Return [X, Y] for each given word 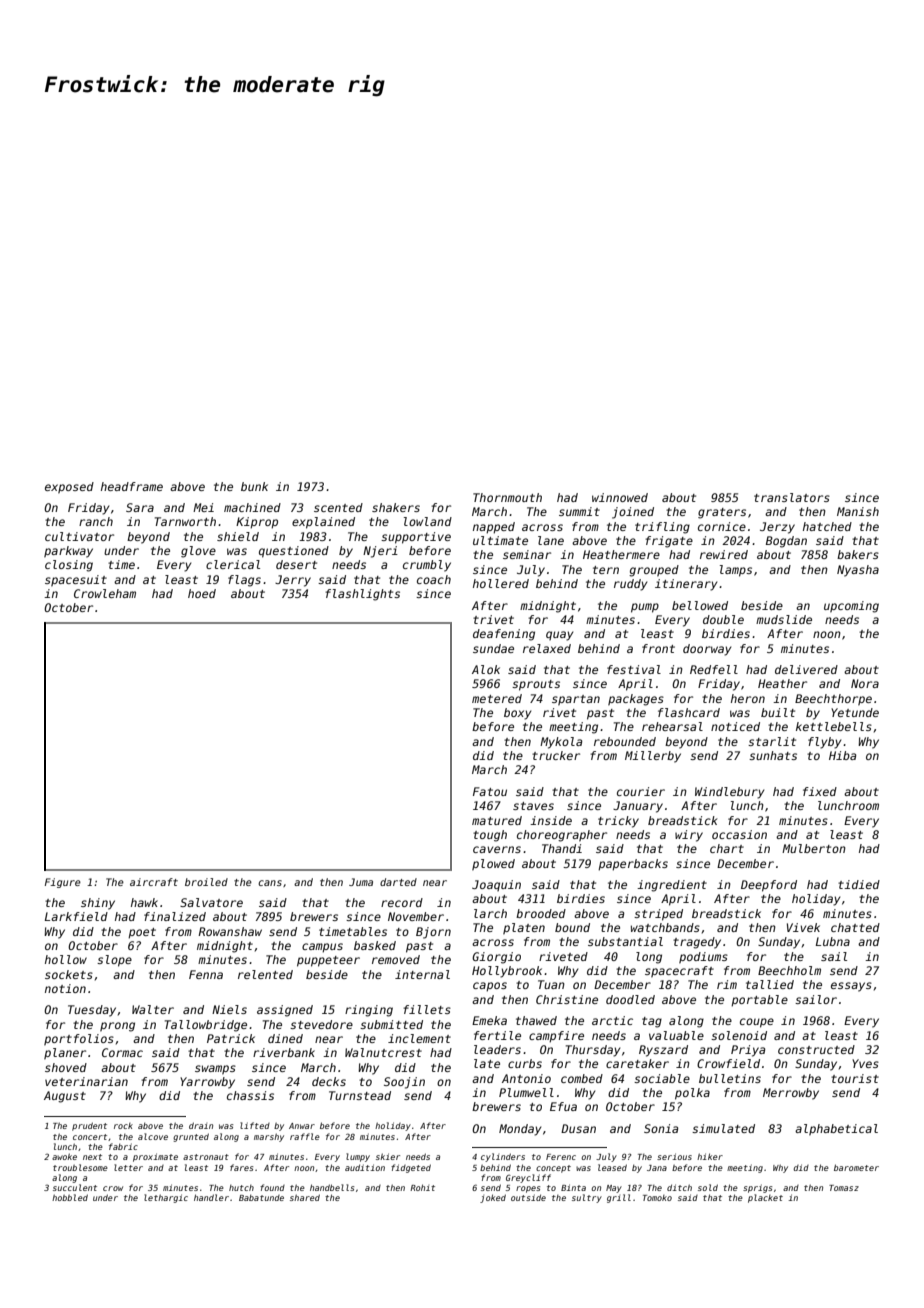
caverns [497, 849]
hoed [202, 593]
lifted [255, 1125]
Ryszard [663, 1051]
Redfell [714, 669]
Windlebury [729, 793]
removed [396, 959]
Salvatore [211, 902]
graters [722, 513]
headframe [132, 486]
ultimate [500, 540]
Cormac [122, 1052]
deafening [504, 635]
